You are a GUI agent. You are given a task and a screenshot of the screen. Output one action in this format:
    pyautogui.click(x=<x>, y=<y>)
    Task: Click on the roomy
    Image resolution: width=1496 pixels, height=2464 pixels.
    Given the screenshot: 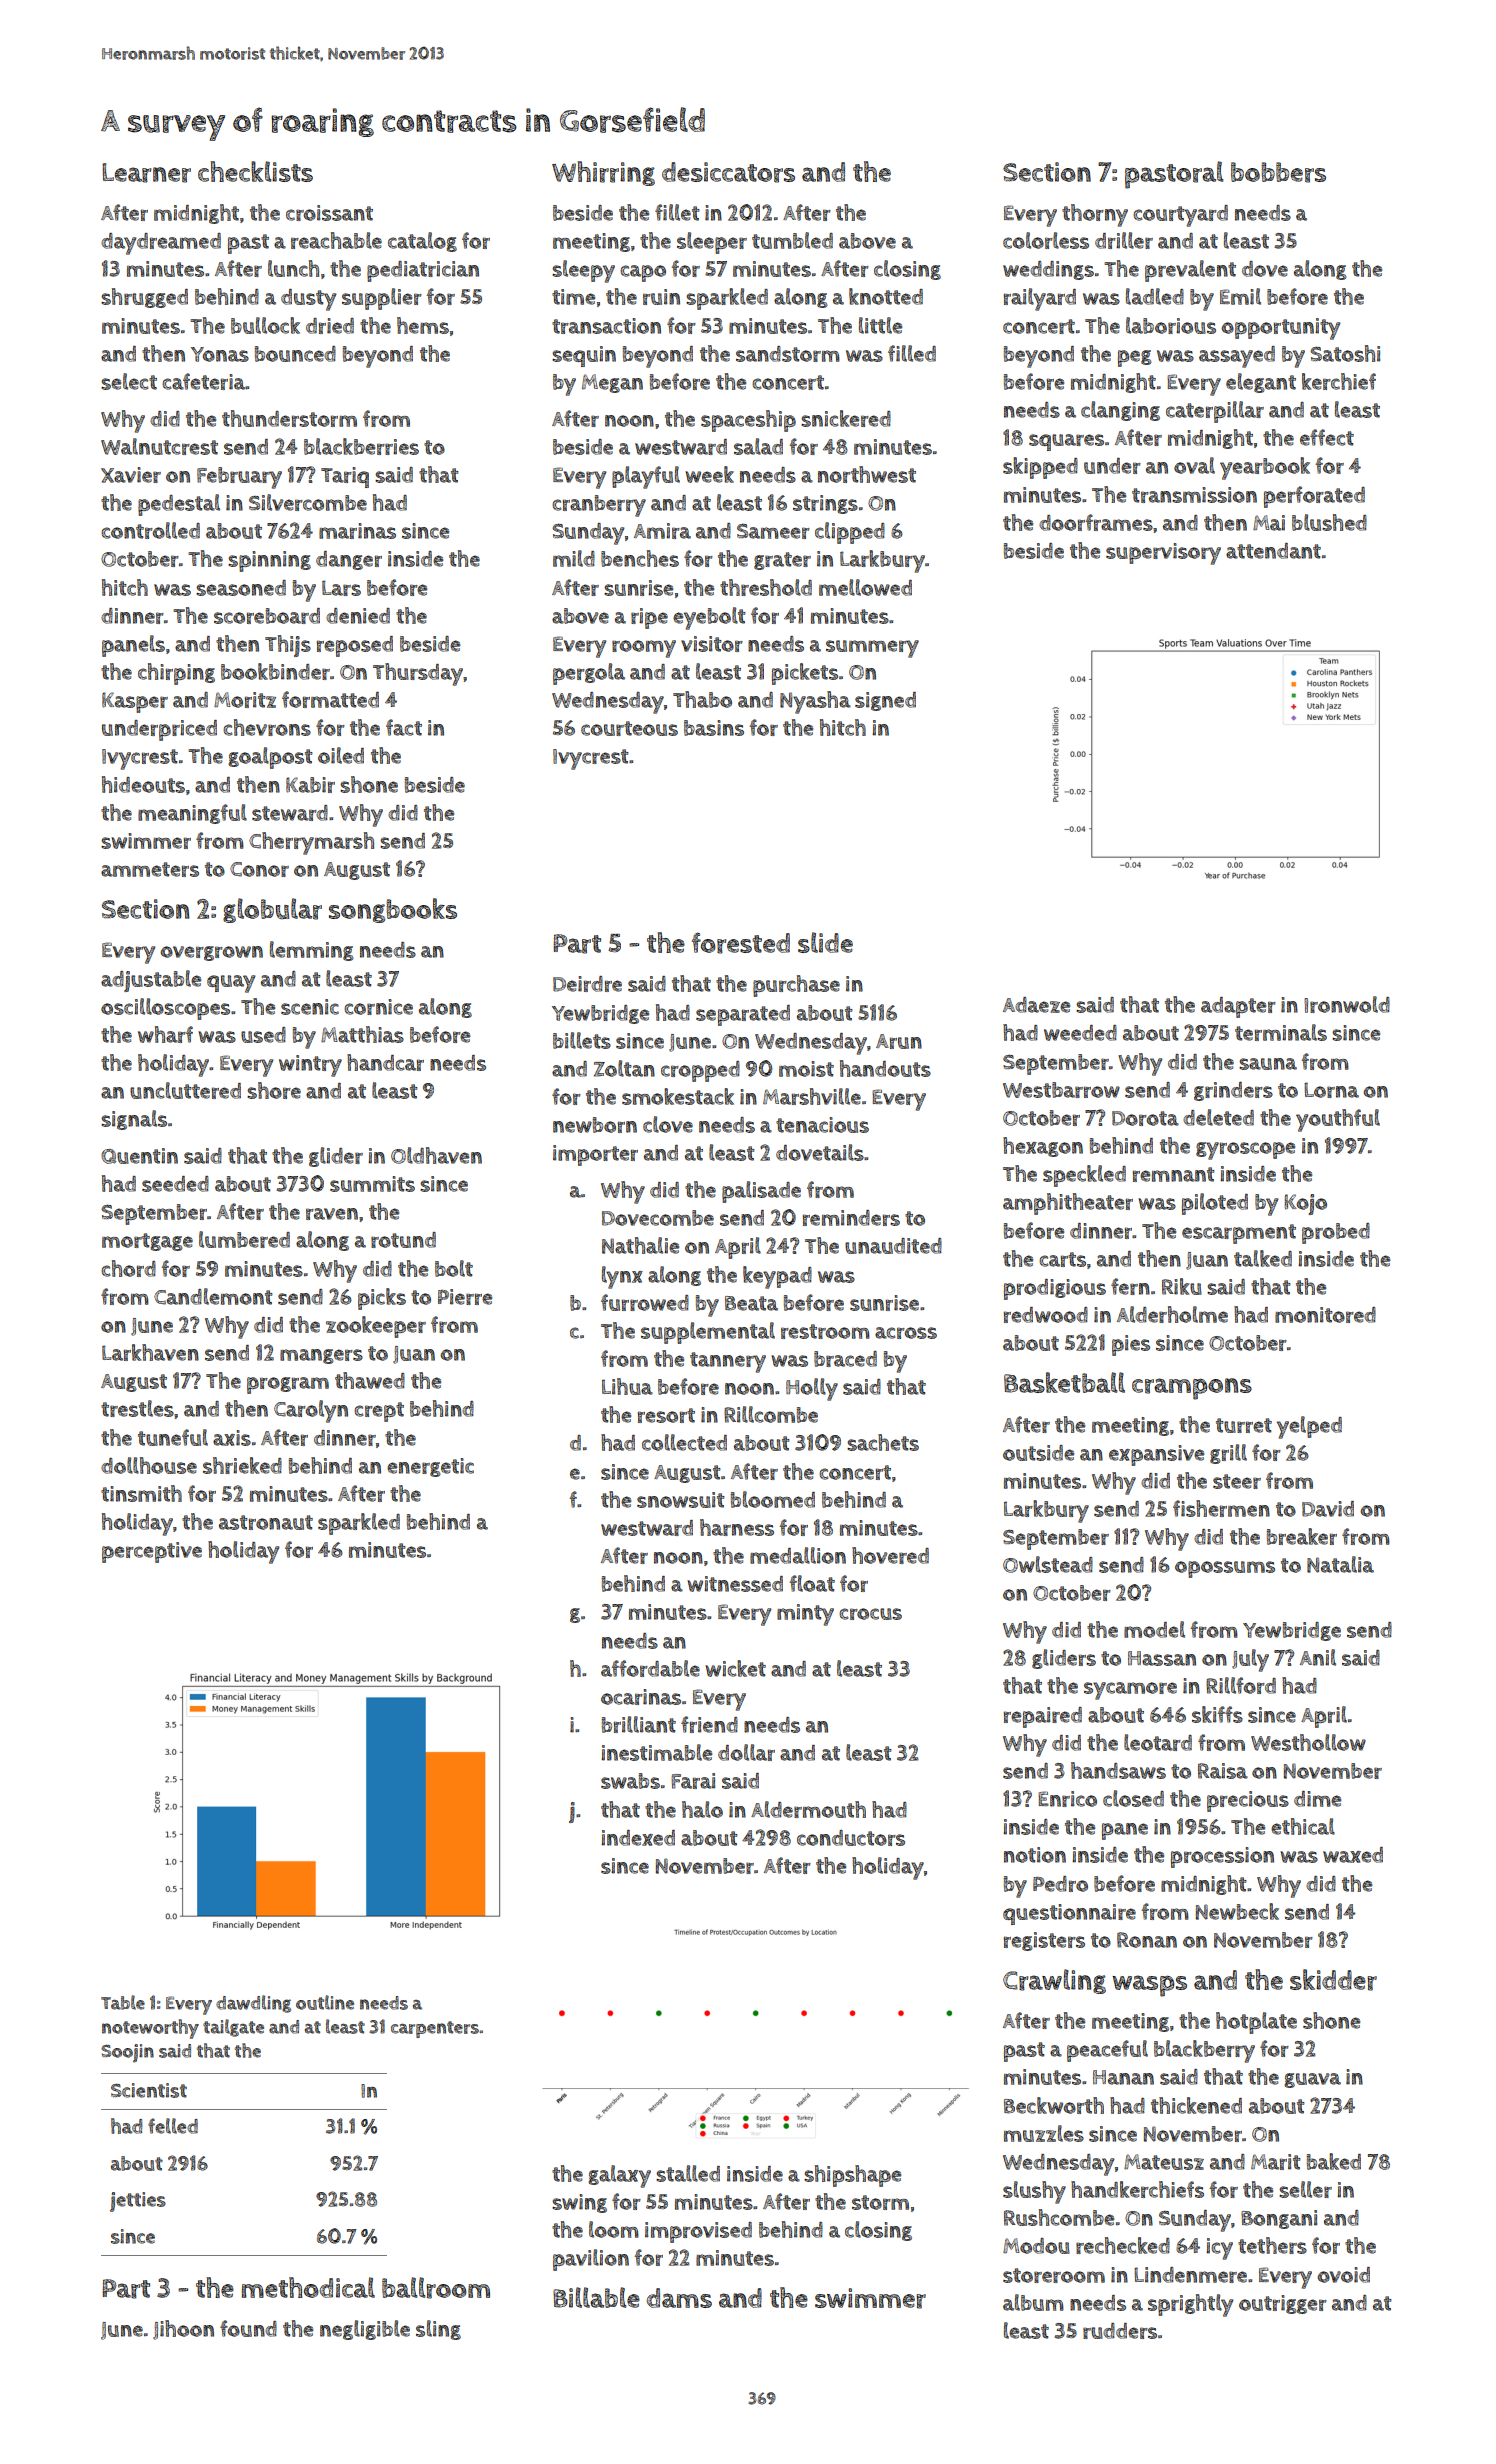 What is the action you would take?
    pyautogui.click(x=644, y=649)
